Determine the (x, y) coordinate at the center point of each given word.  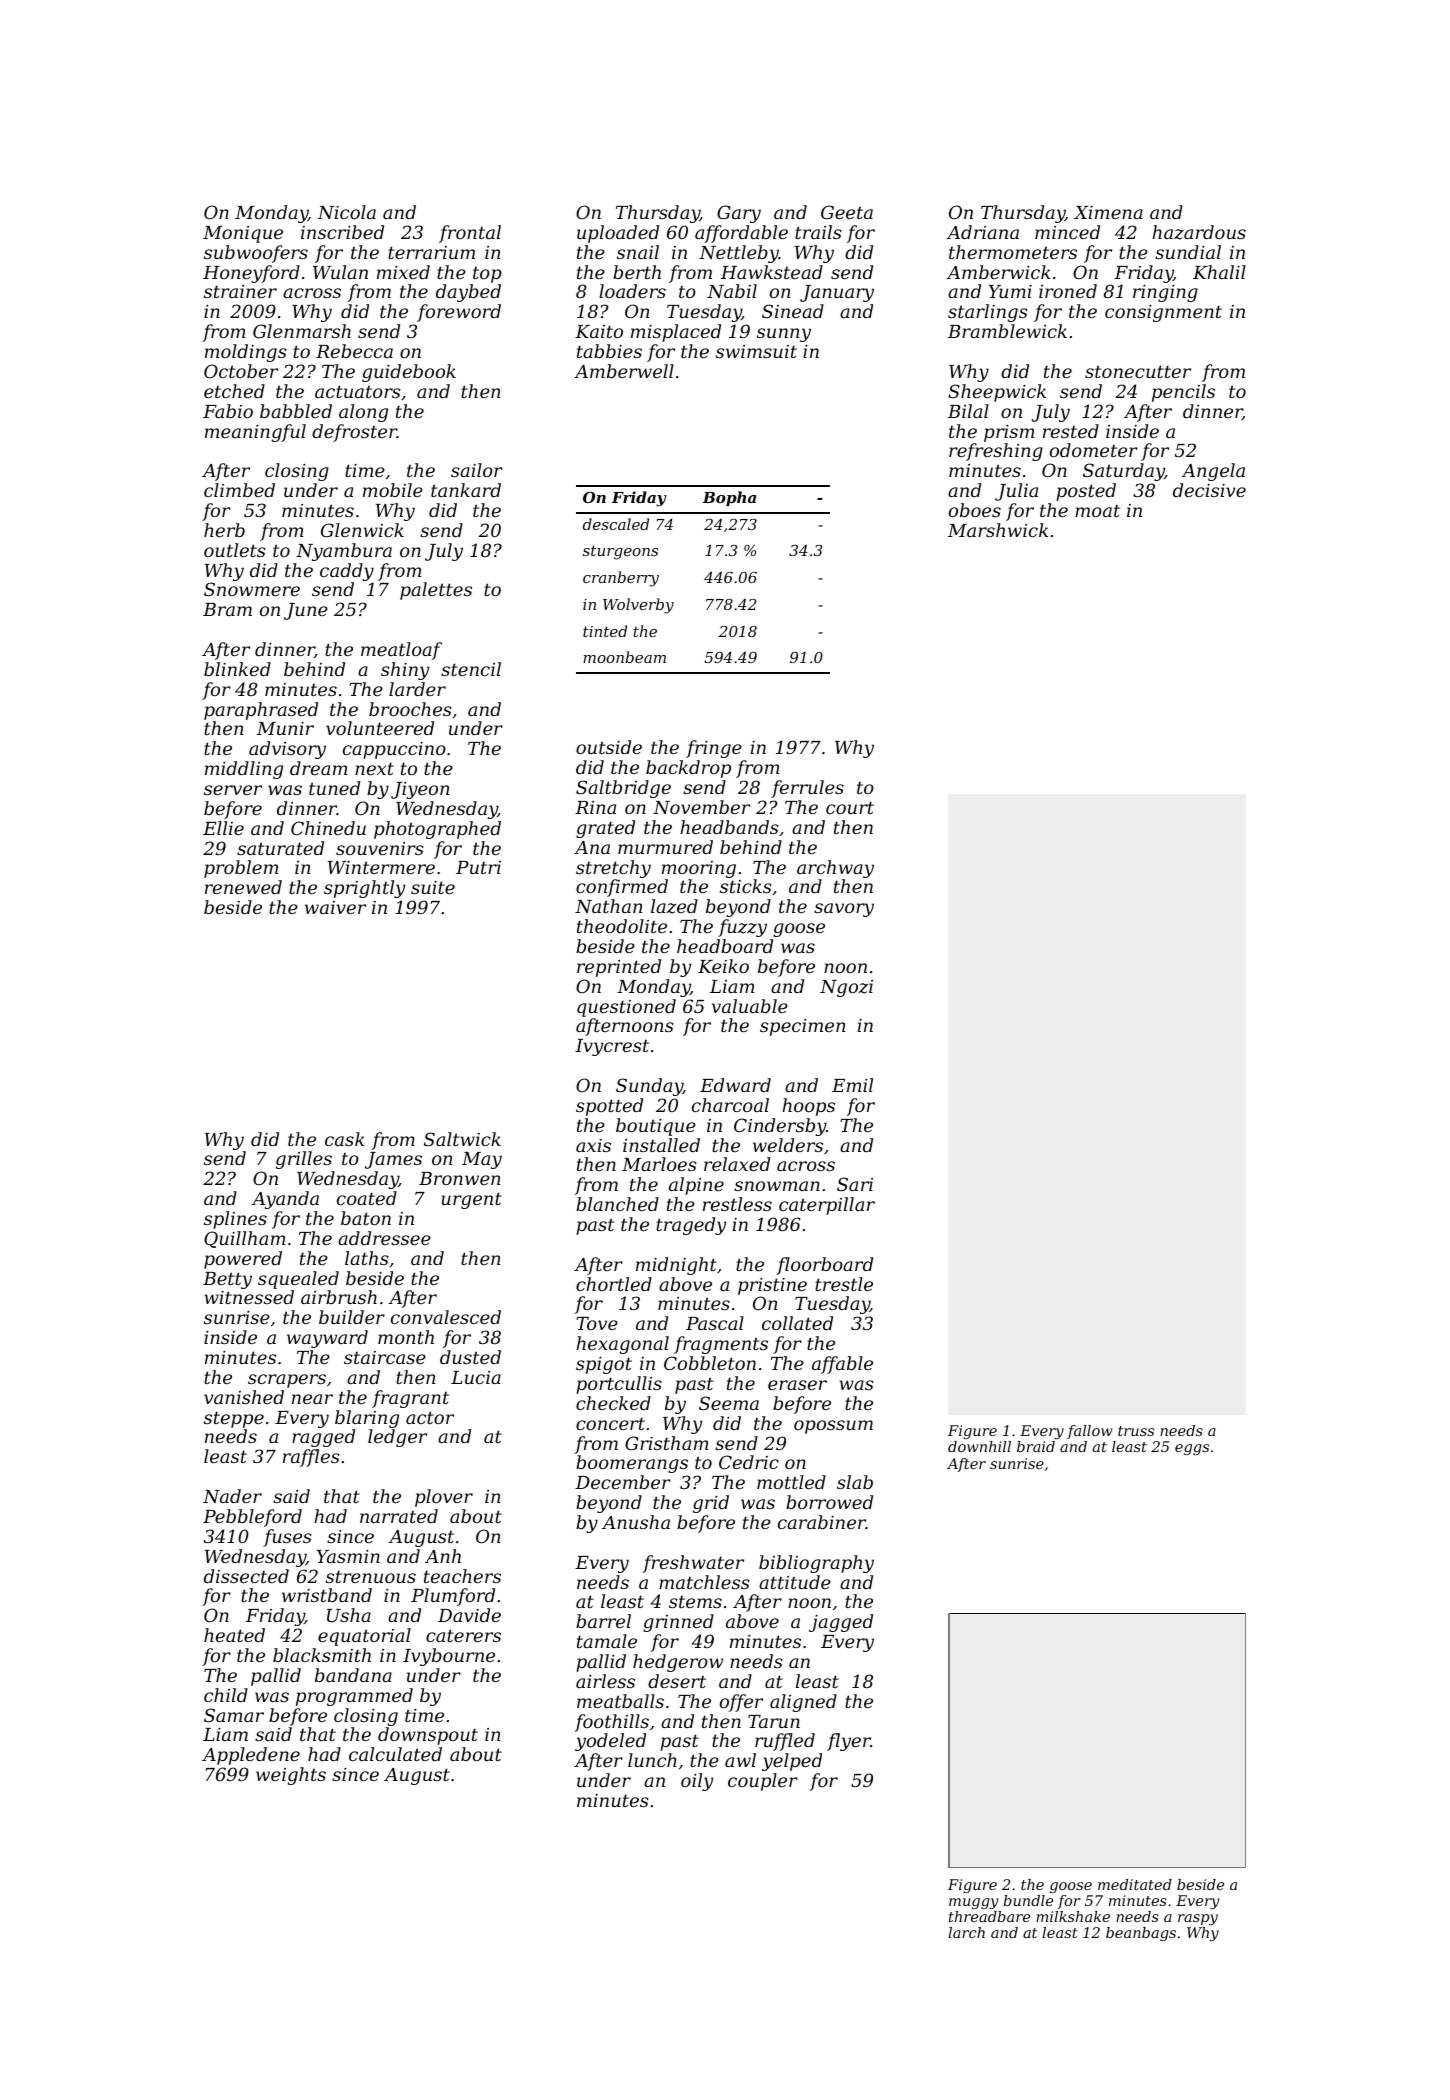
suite (433, 887)
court (850, 807)
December (623, 1482)
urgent (471, 1200)
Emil (852, 1085)
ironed (1068, 291)
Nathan (609, 906)
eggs (1192, 1449)
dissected (246, 1576)
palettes (436, 591)
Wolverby (638, 606)
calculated (395, 1754)
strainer (240, 291)
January (837, 293)
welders (788, 1145)
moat (1097, 511)
